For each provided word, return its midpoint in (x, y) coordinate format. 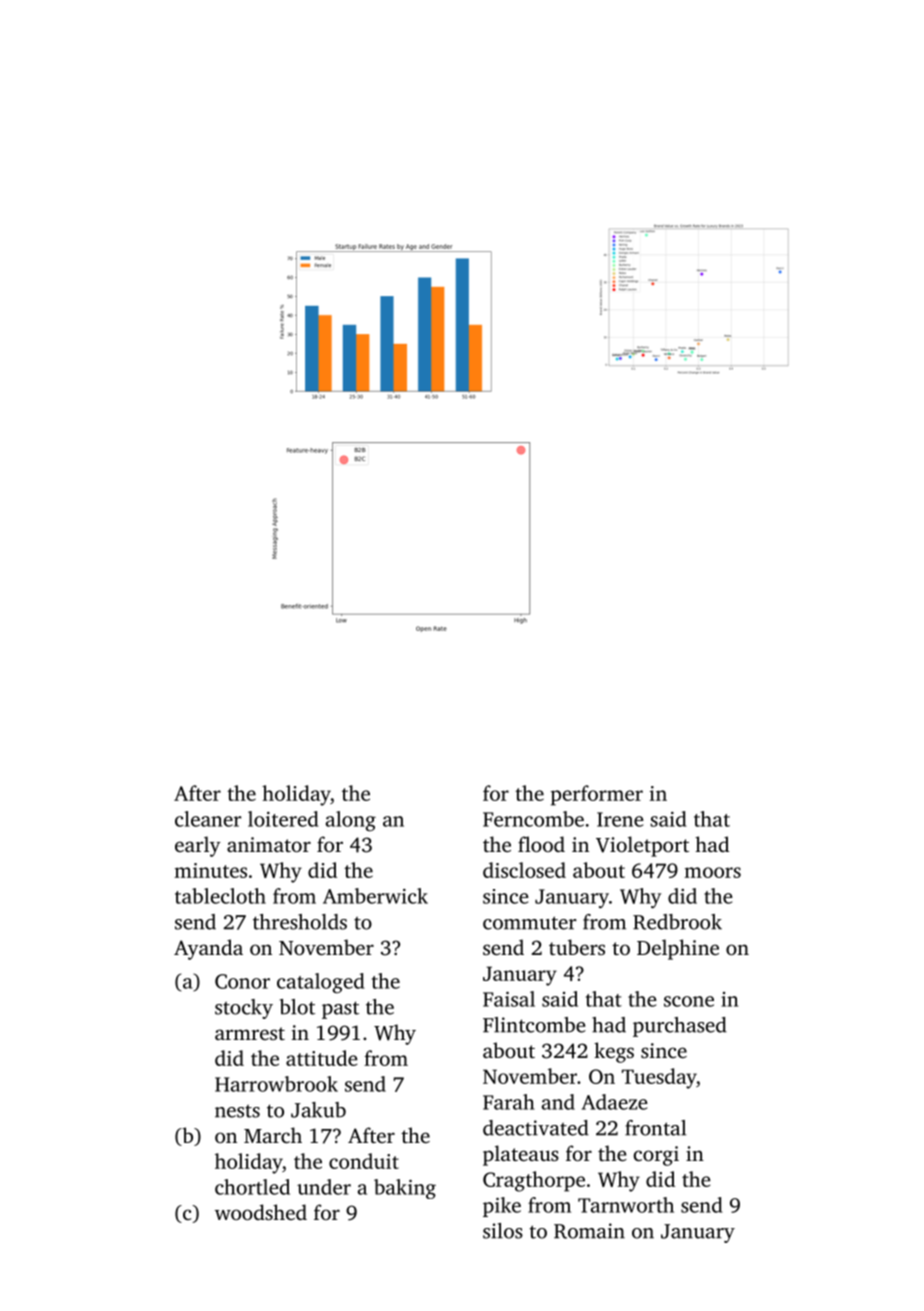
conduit (364, 1161)
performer (597, 795)
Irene (620, 819)
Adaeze (615, 1102)
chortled (252, 1187)
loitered (283, 819)
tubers (577, 947)
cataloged (321, 983)
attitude (322, 1058)
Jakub (318, 1110)
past (340, 1010)
